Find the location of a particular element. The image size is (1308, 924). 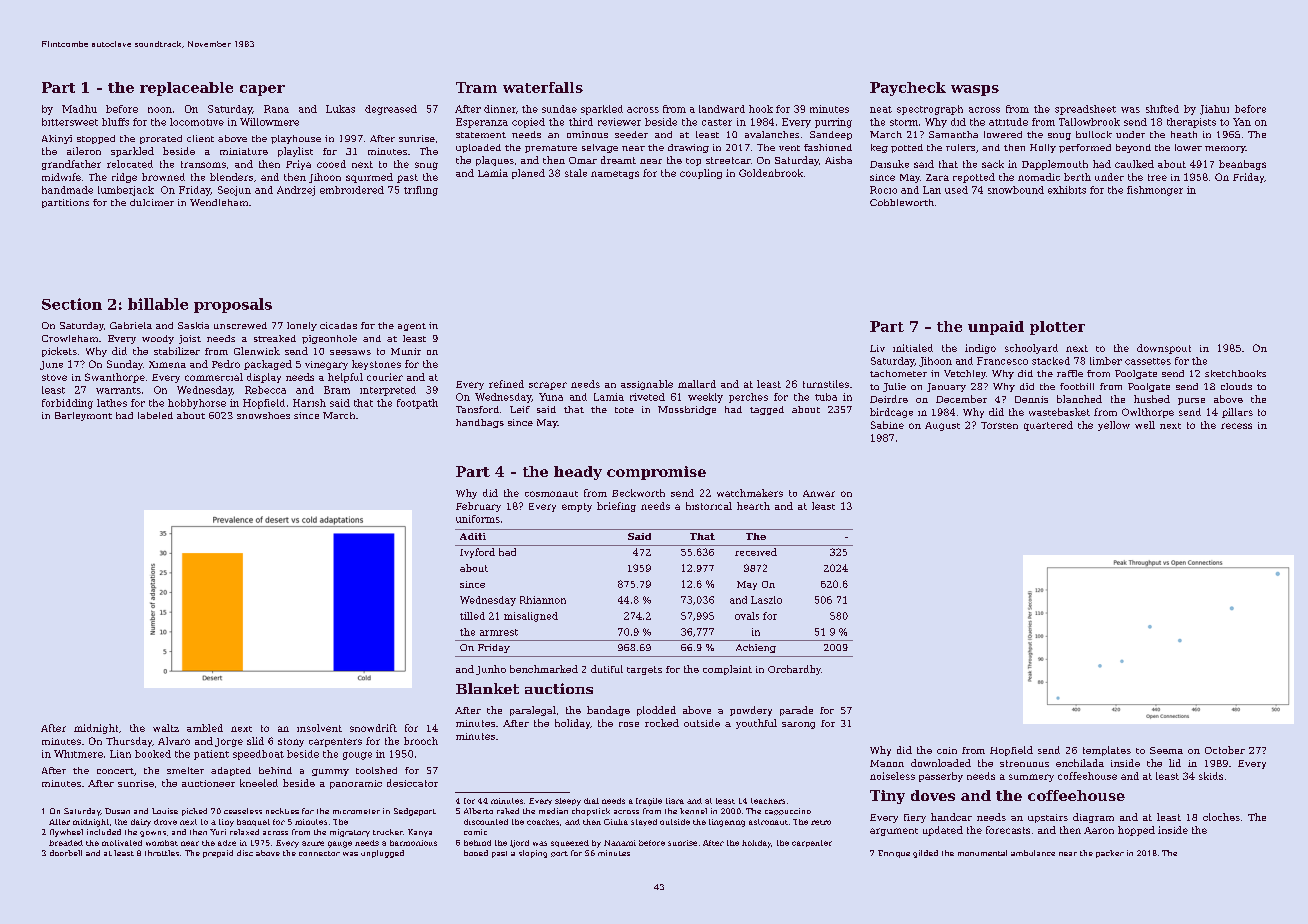

replaceable is located at coordinates (186, 89).
